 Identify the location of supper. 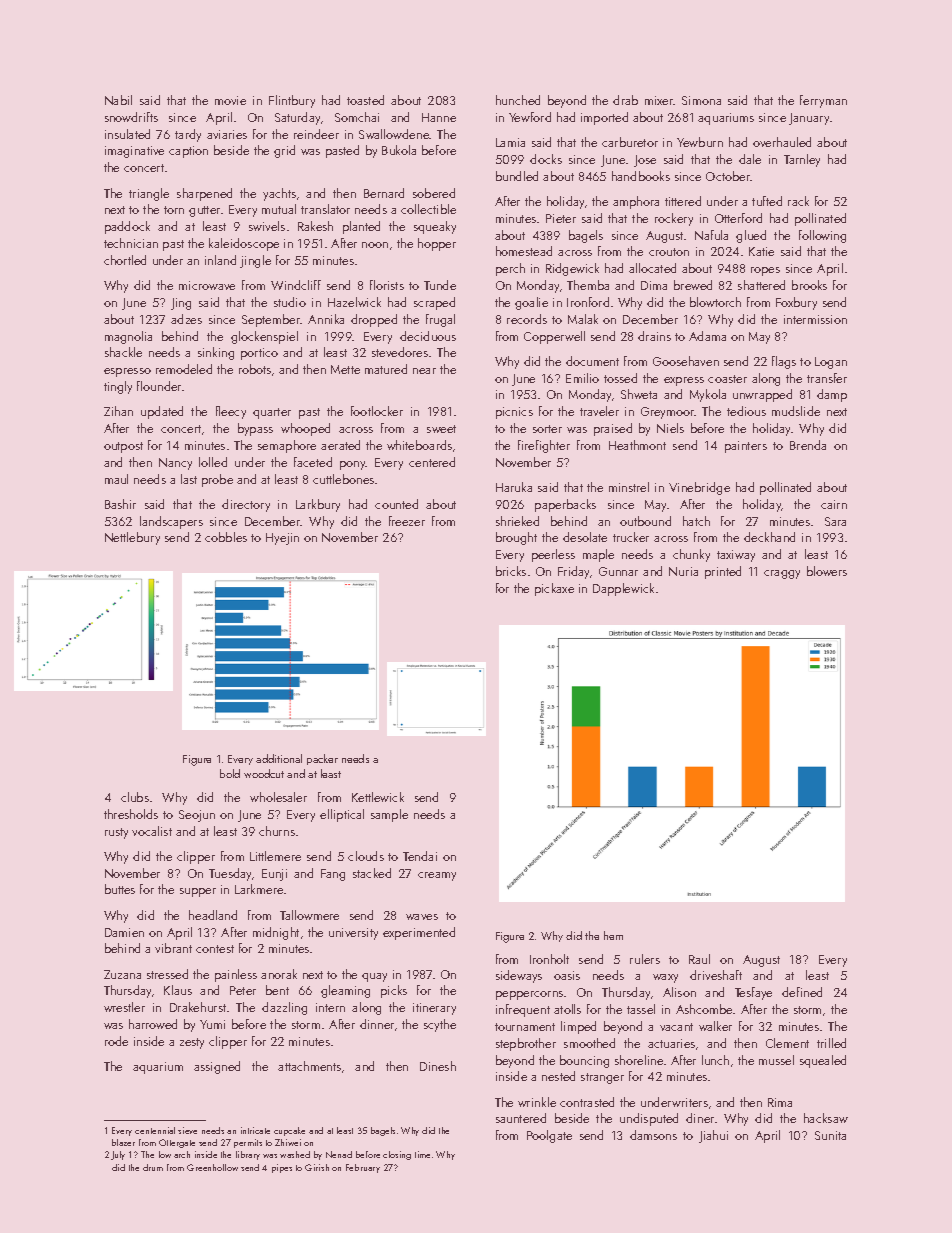
(198, 892).
